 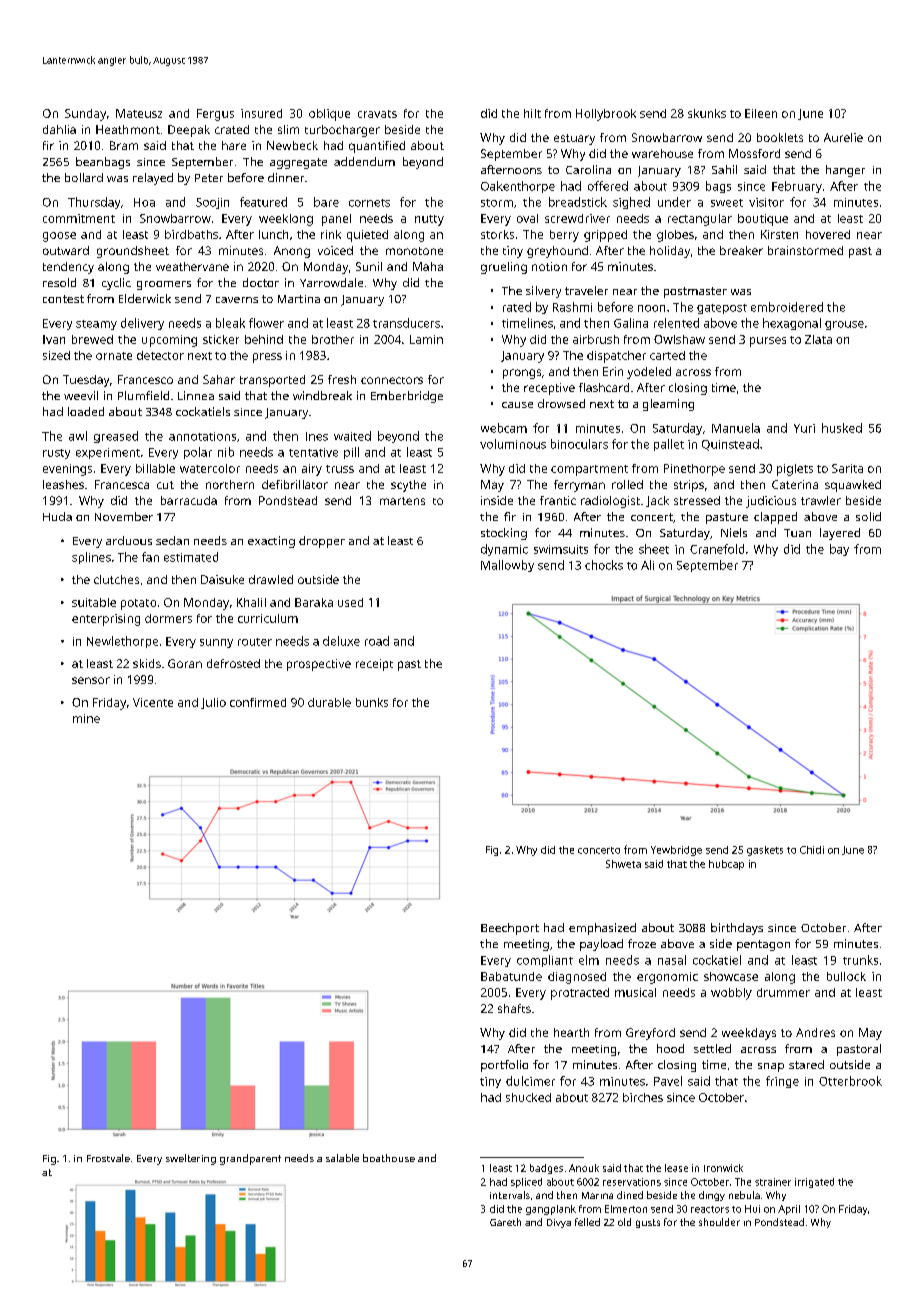 I want to click on fringe, so click(x=782, y=1082).
